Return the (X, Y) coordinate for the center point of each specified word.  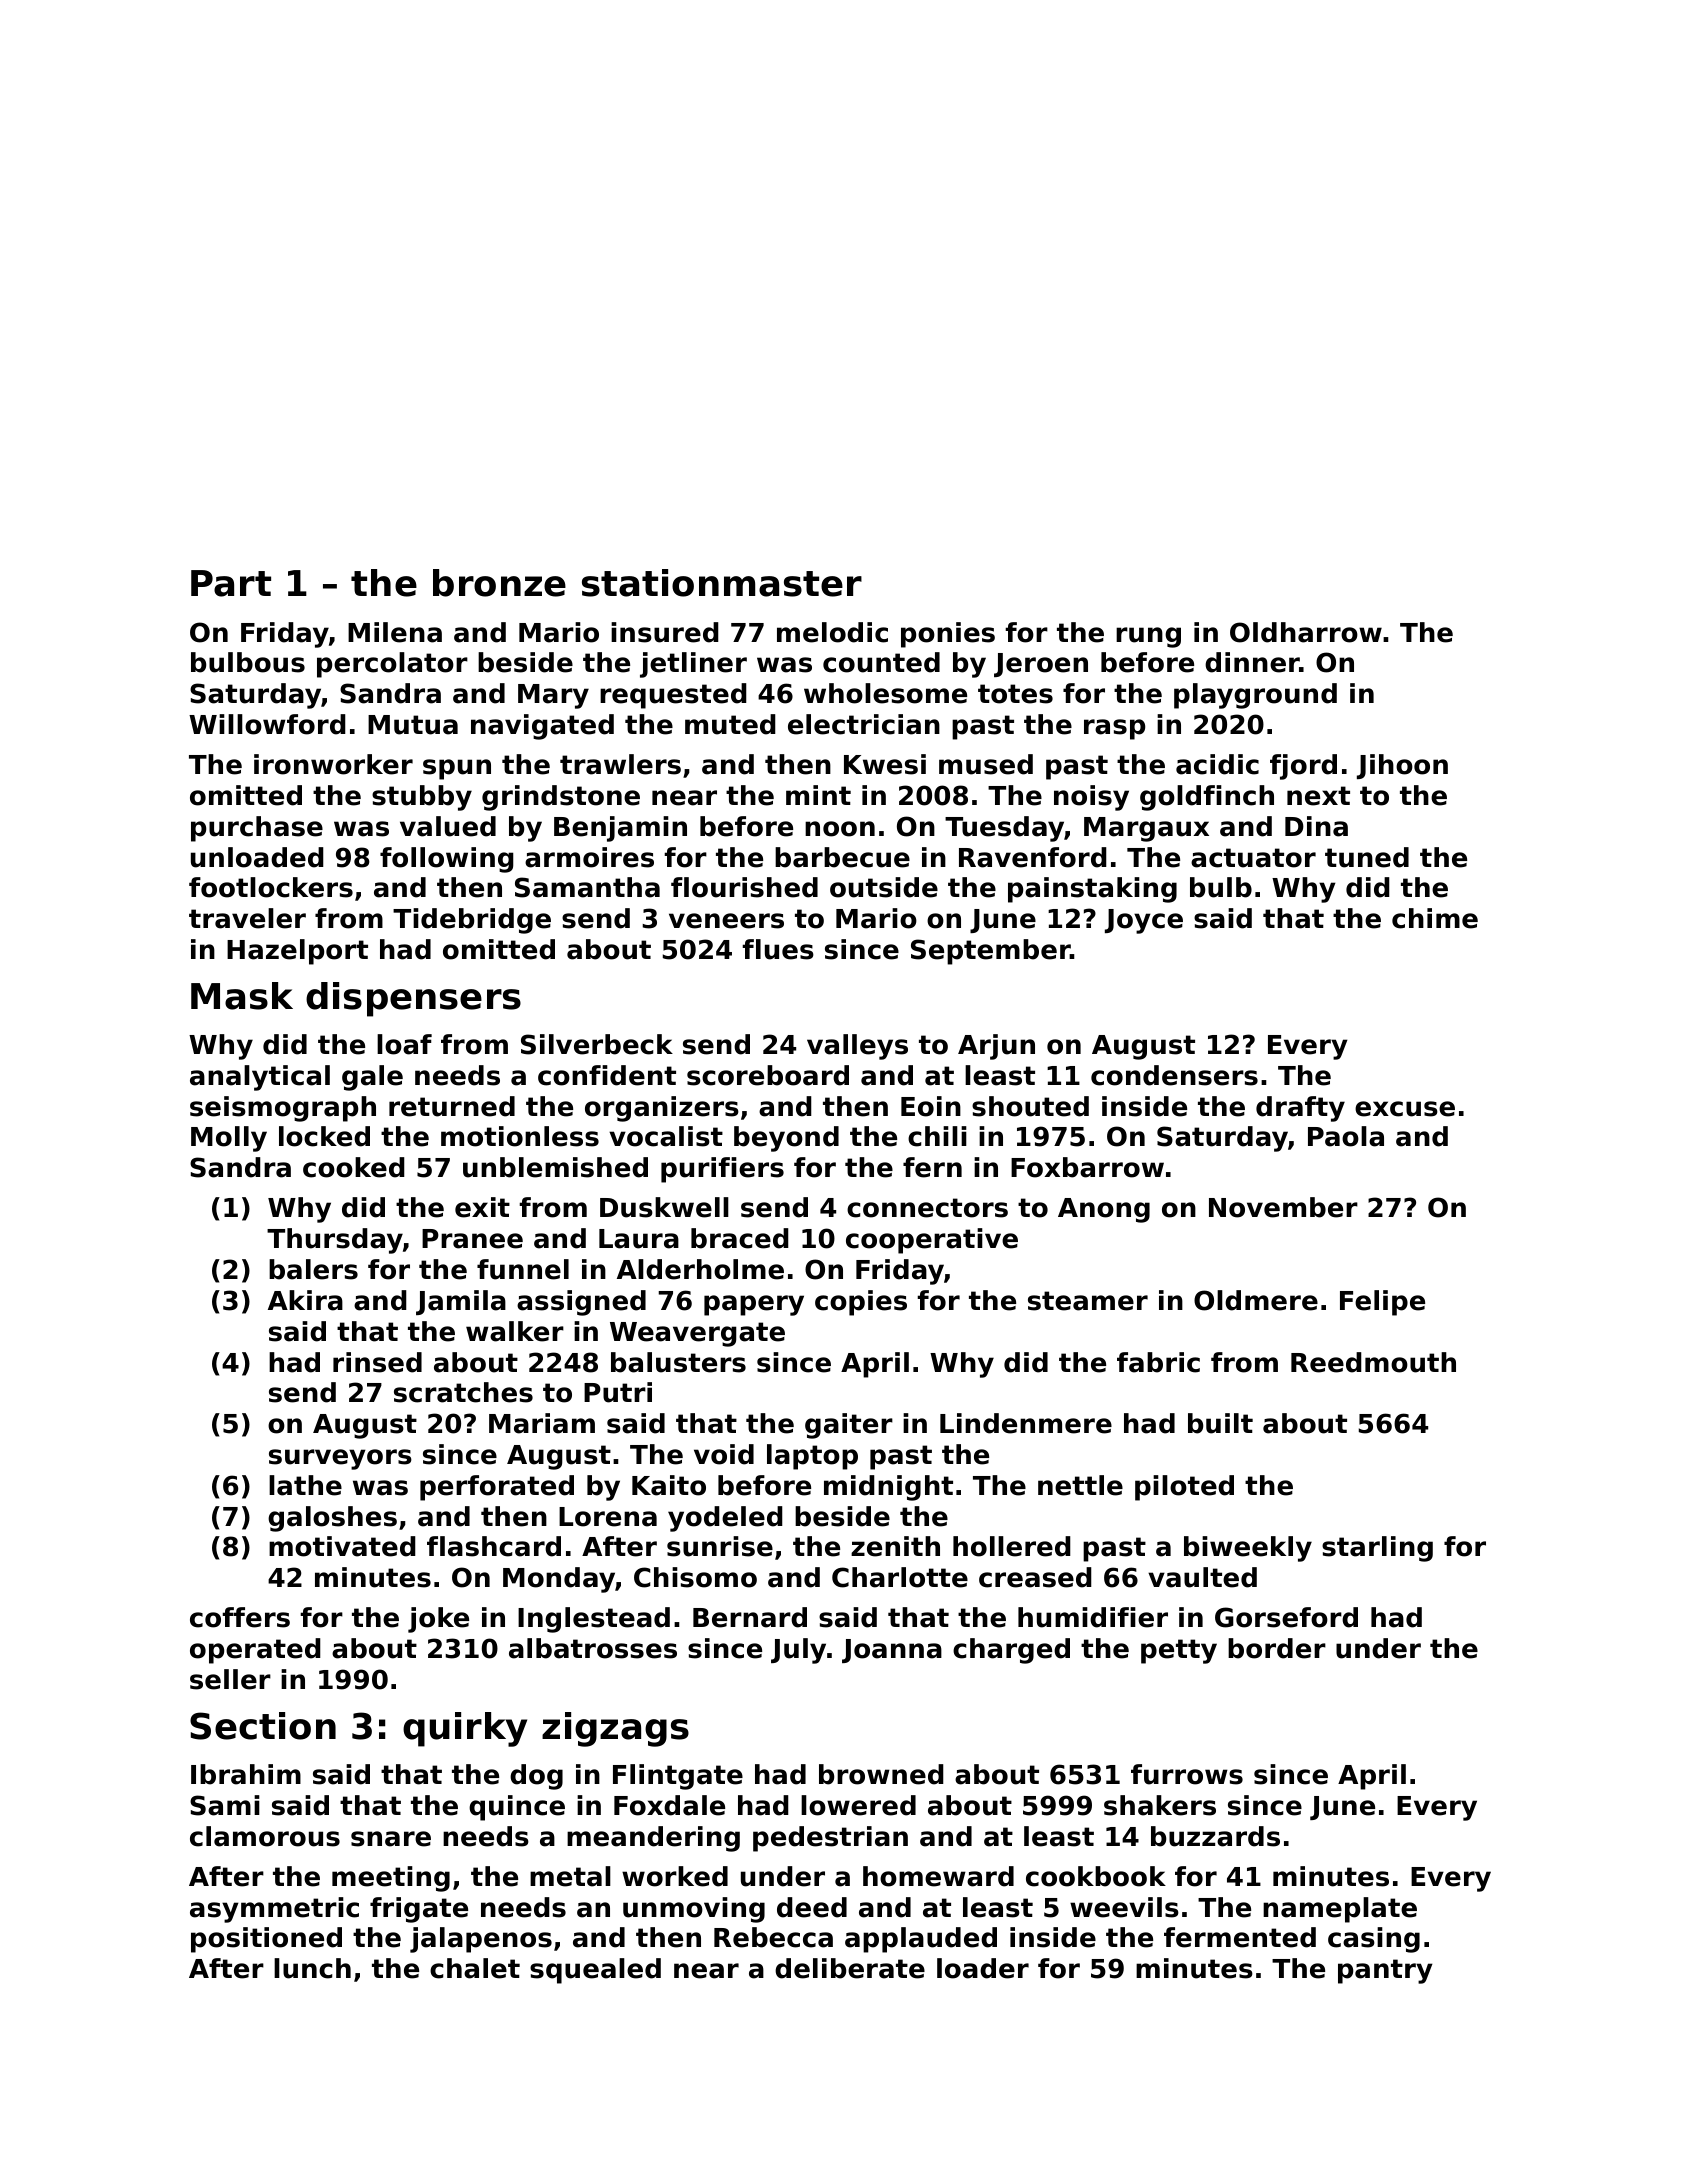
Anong (1104, 1210)
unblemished (555, 1167)
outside (884, 887)
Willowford (267, 724)
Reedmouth (1373, 1362)
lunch (312, 1968)
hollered (1012, 1546)
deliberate (850, 1968)
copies (861, 1303)
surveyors (340, 1459)
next (1318, 796)
